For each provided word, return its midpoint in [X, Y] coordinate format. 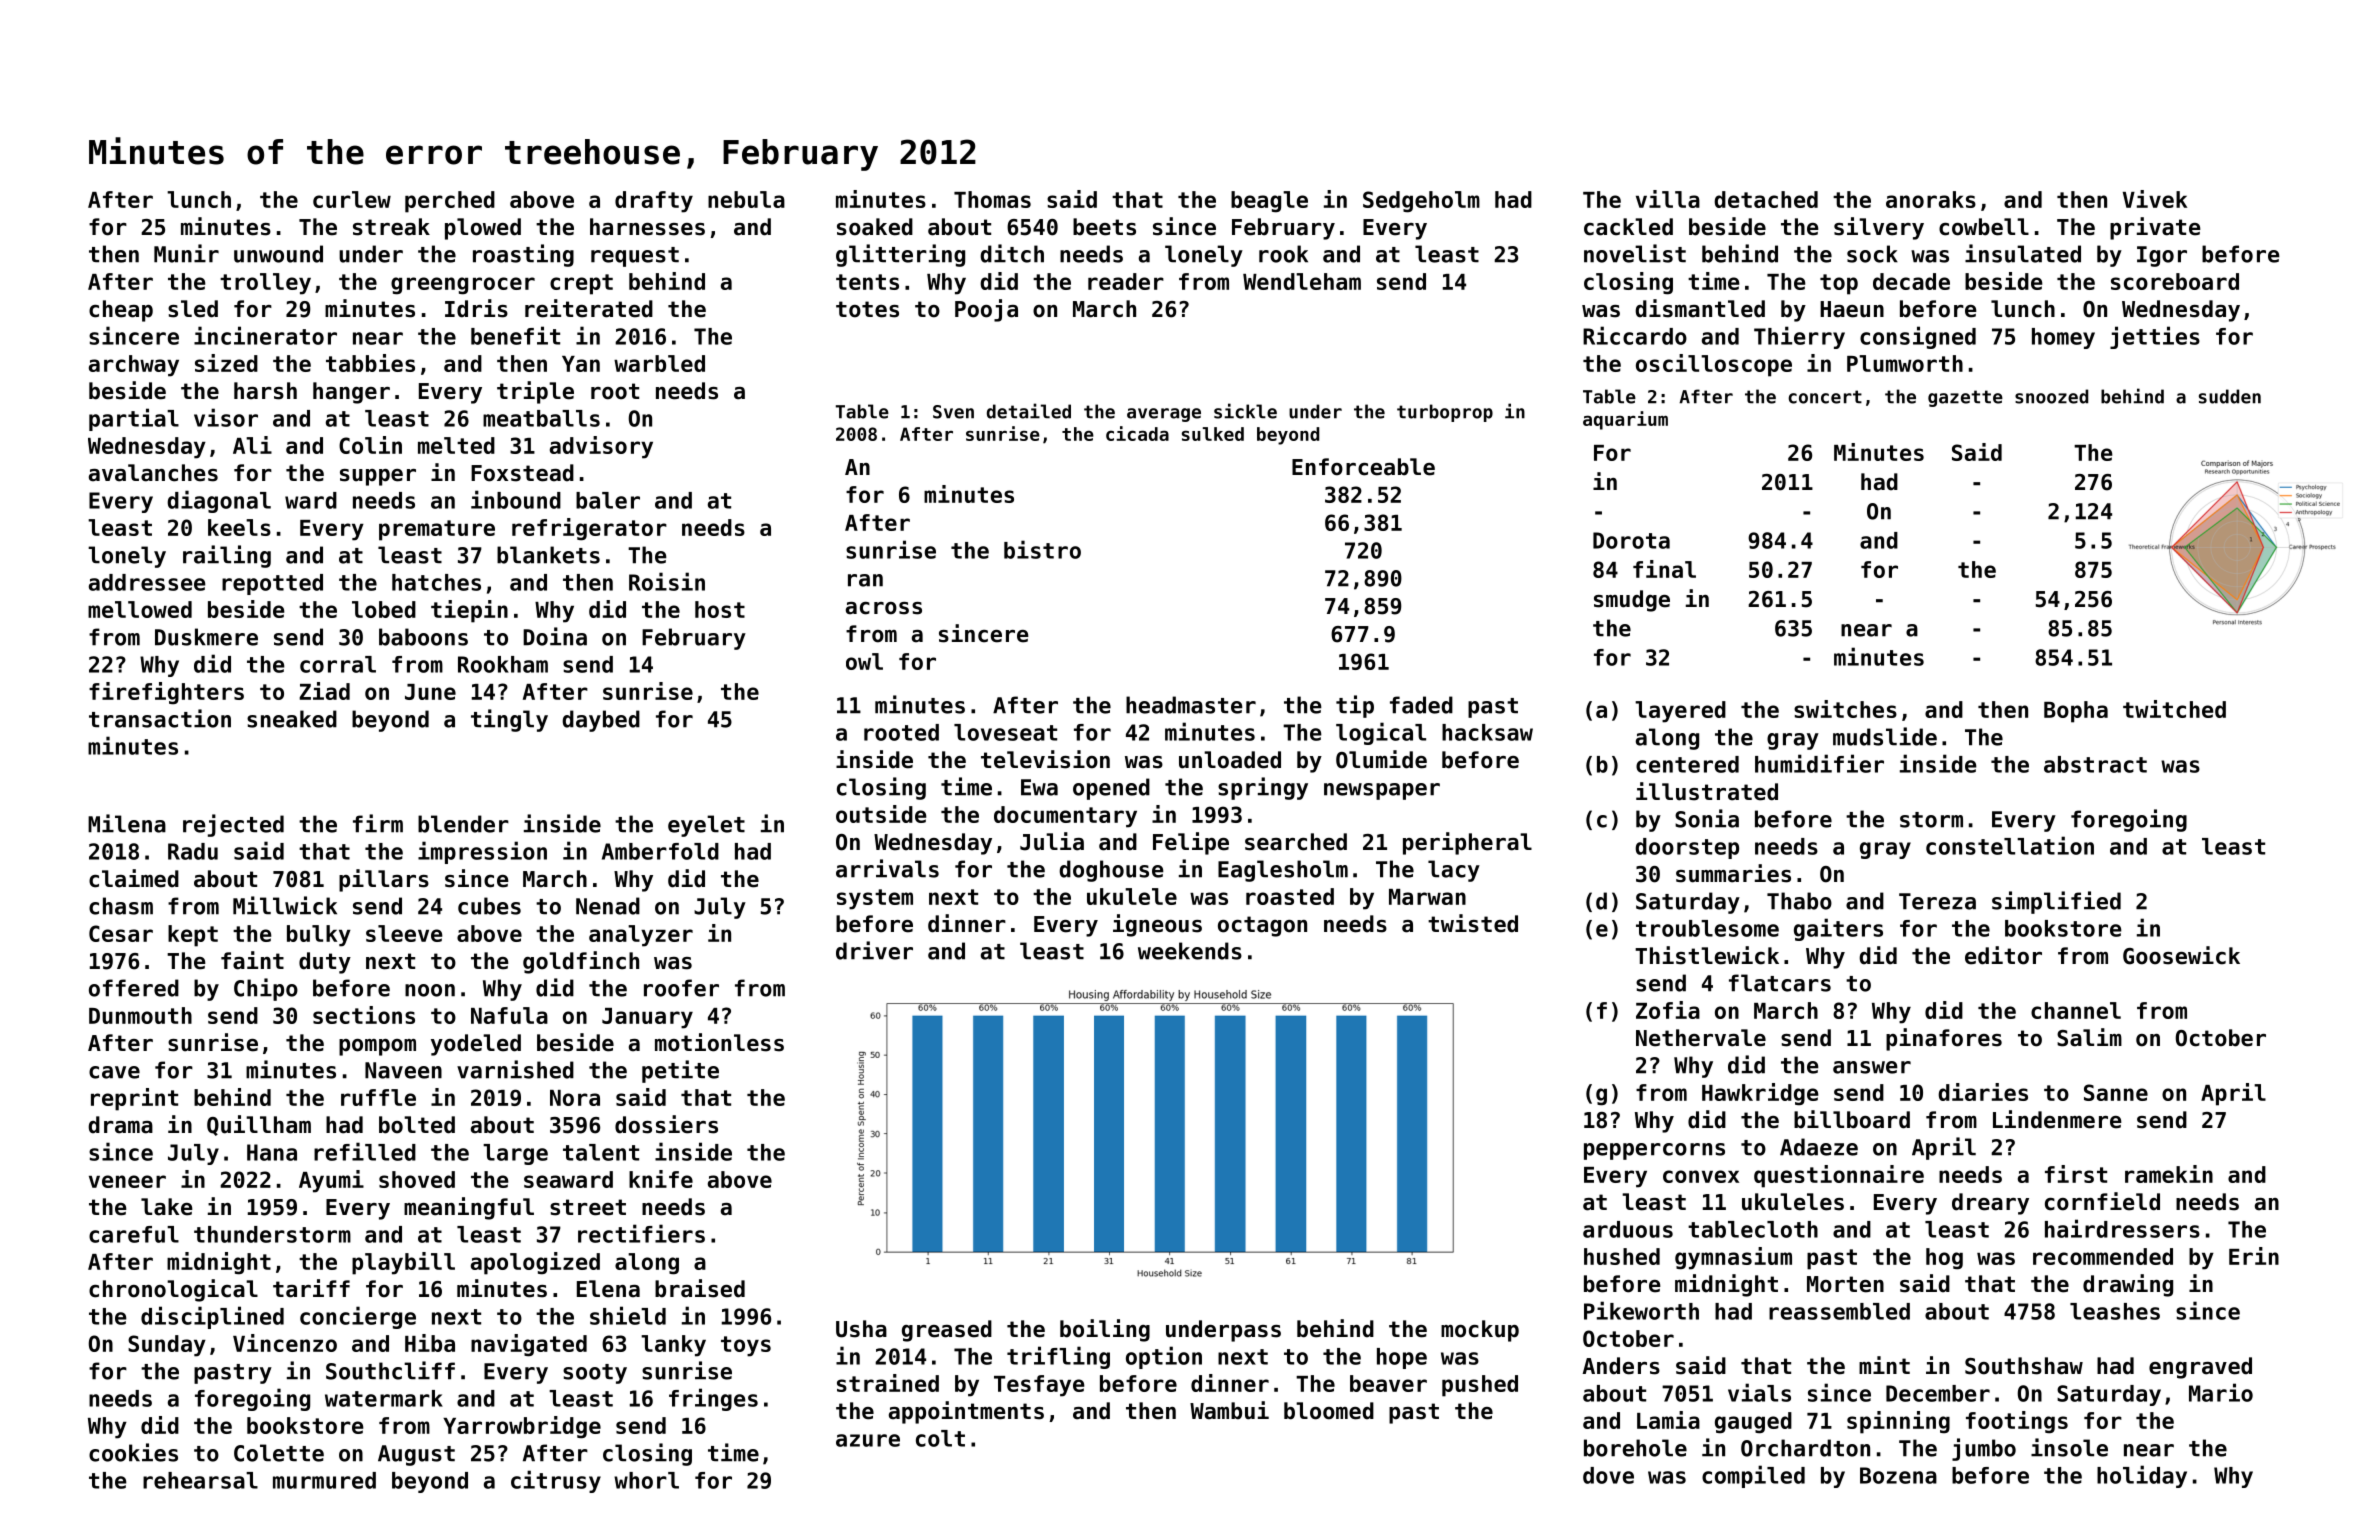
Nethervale [1701, 1038]
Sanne [2116, 1092]
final [1664, 569]
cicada [1137, 433]
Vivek [2155, 199]
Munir [186, 253]
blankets [548, 555]
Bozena [1898, 1475]
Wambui [1229, 1410]
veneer [127, 1181]
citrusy [556, 1481]
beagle [1269, 202]
